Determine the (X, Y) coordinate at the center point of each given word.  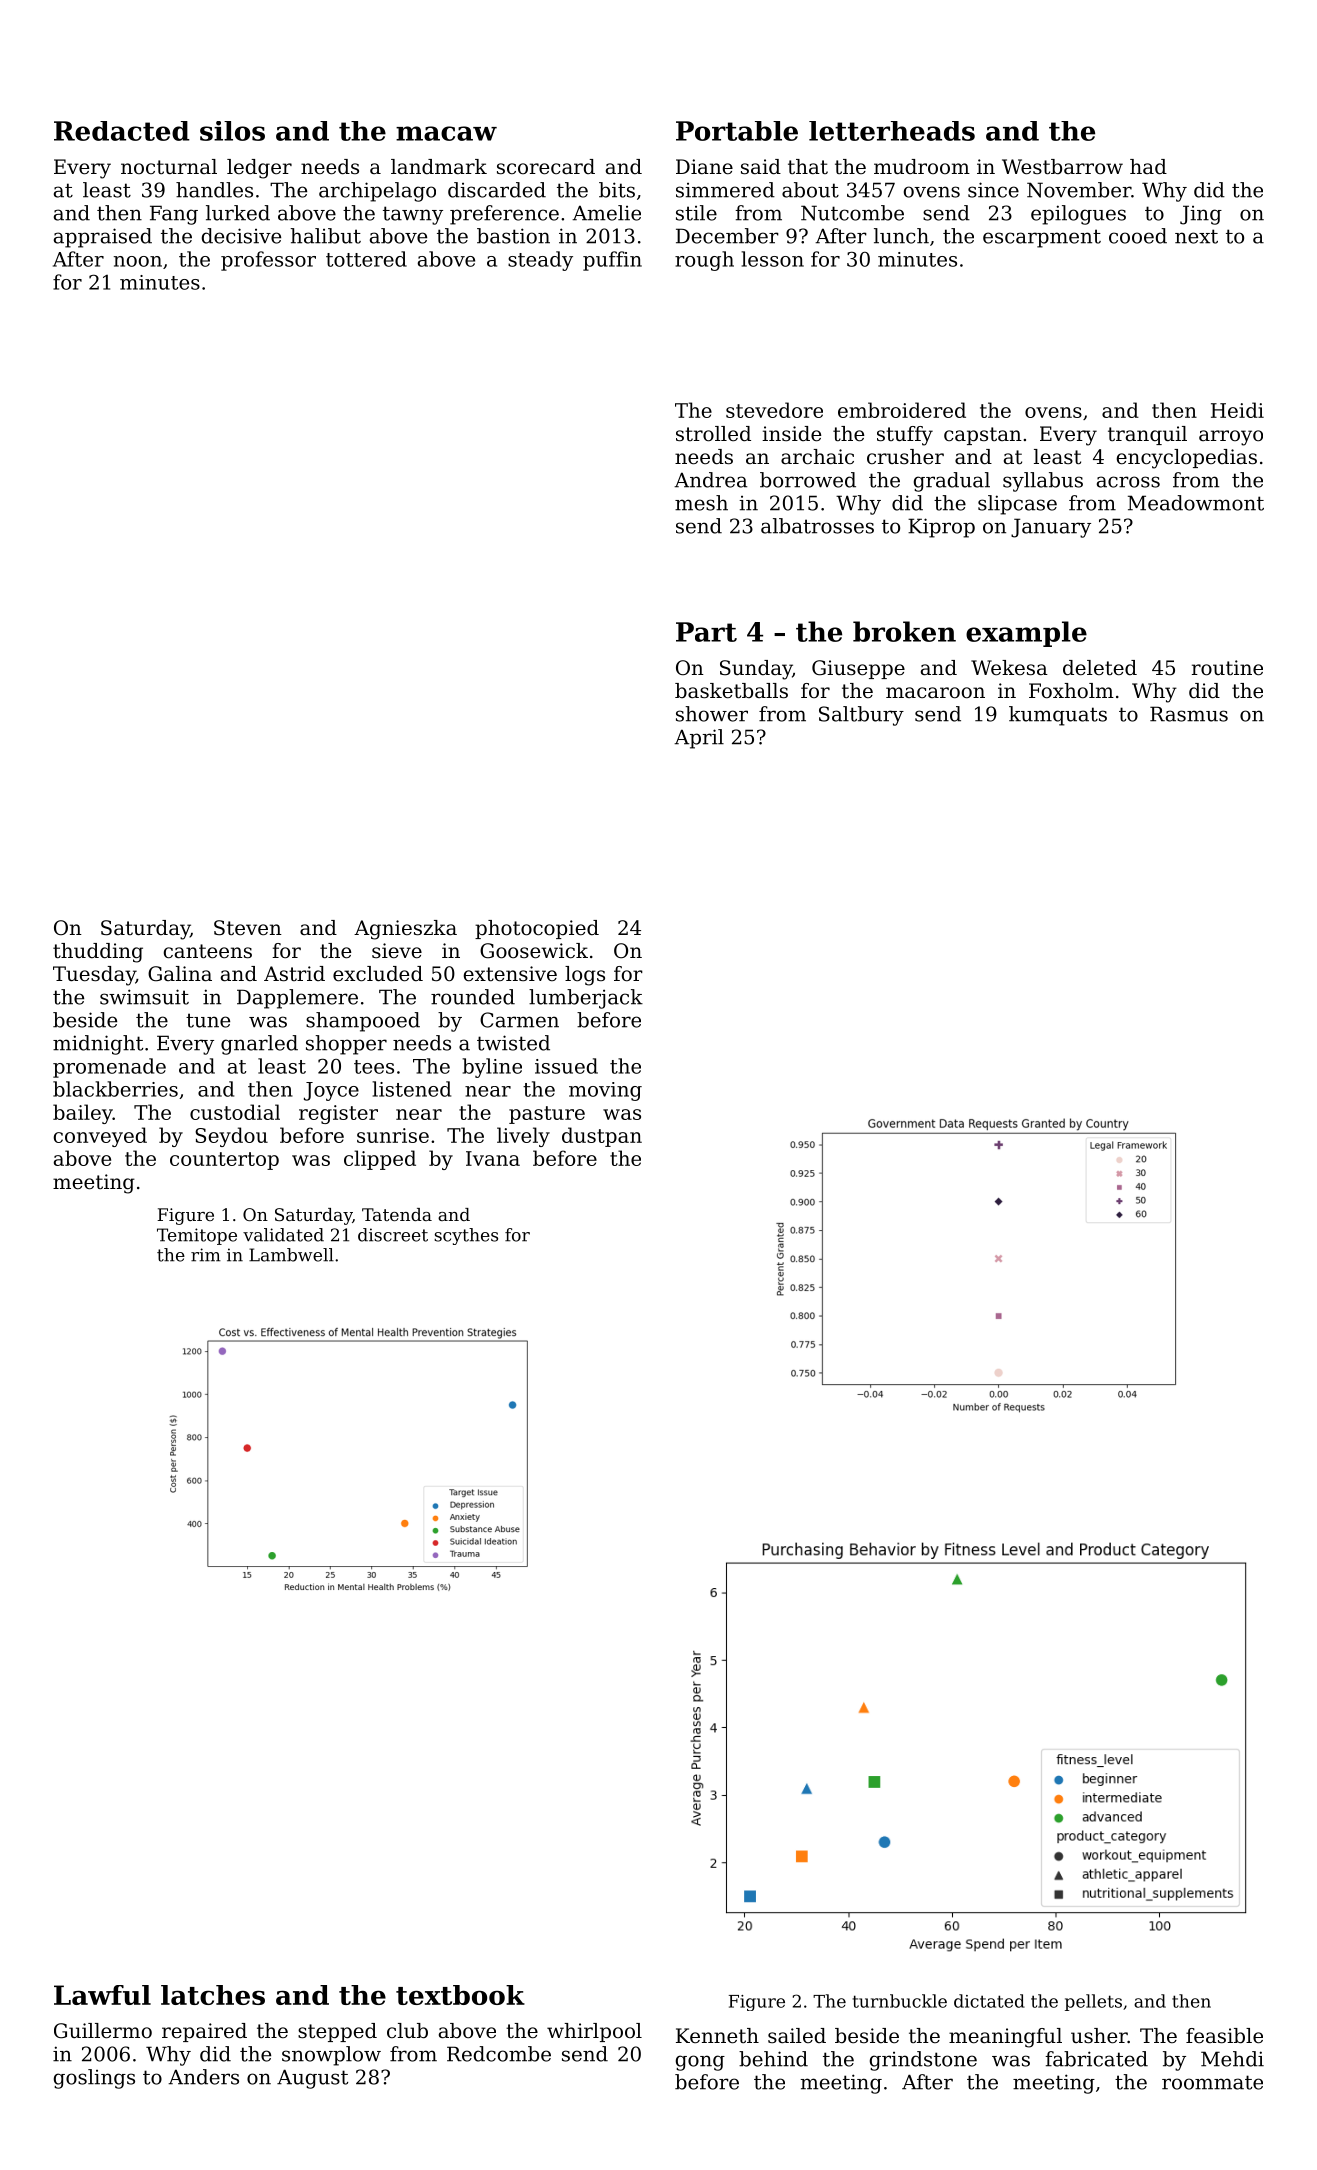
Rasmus (1189, 714)
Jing (1201, 215)
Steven (248, 928)
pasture (547, 1115)
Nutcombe (852, 213)
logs (585, 976)
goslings (94, 2079)
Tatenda (397, 1214)
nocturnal (169, 166)
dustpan (602, 1137)
